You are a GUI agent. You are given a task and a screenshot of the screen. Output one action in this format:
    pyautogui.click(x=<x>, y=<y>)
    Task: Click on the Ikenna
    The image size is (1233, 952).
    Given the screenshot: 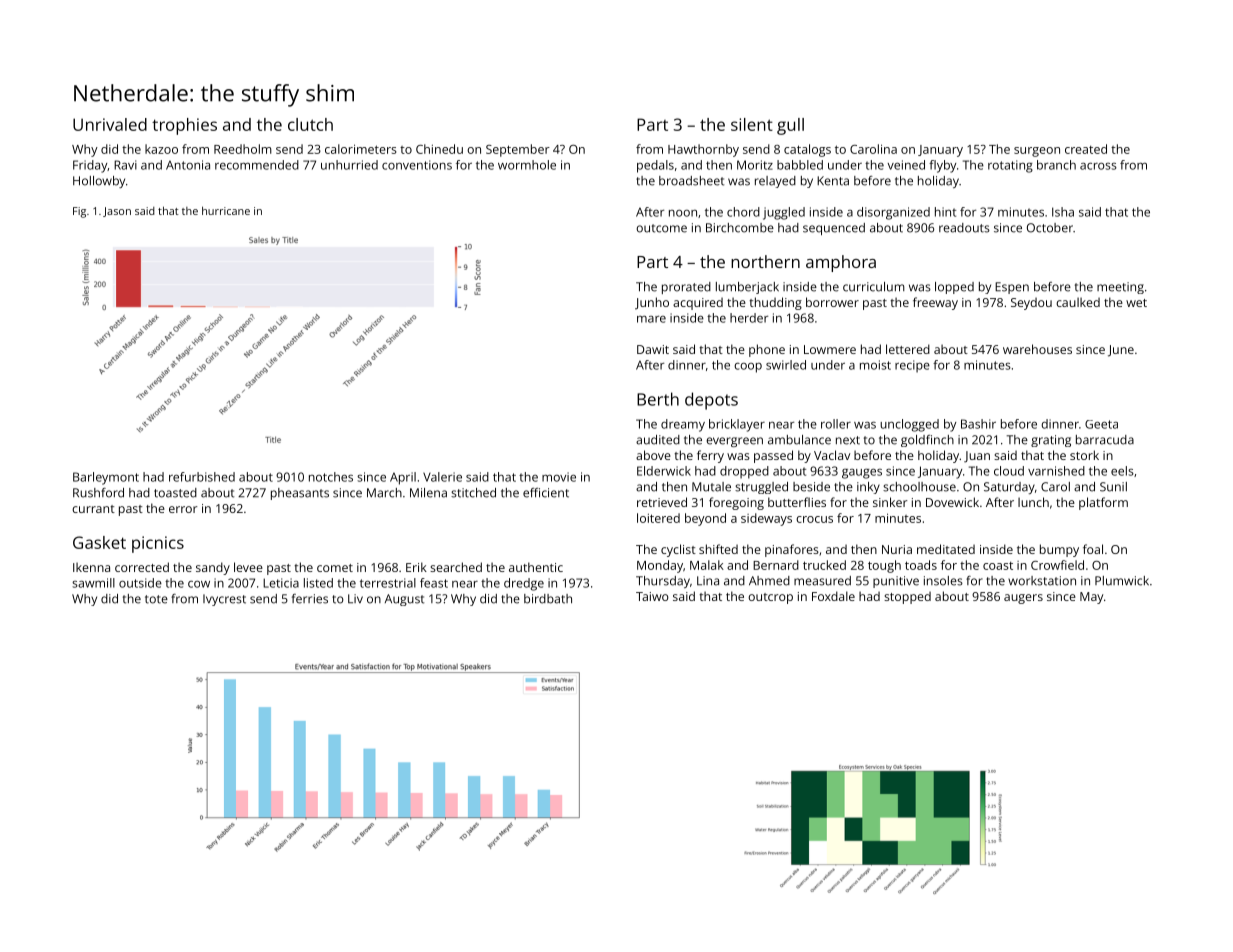 What is the action you would take?
    pyautogui.click(x=91, y=567)
